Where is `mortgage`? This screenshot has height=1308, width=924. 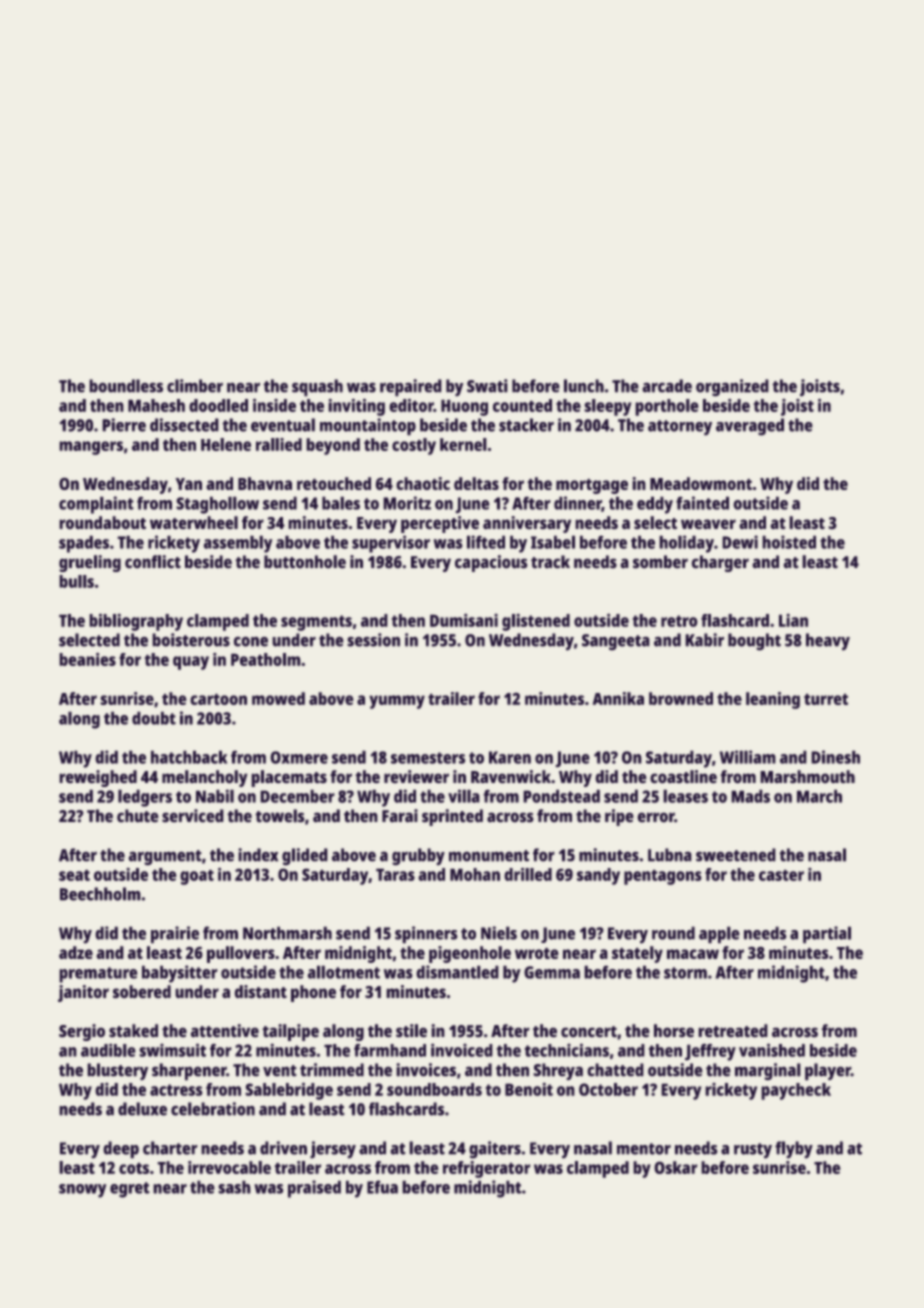
mortgage is located at coordinates (592, 486).
